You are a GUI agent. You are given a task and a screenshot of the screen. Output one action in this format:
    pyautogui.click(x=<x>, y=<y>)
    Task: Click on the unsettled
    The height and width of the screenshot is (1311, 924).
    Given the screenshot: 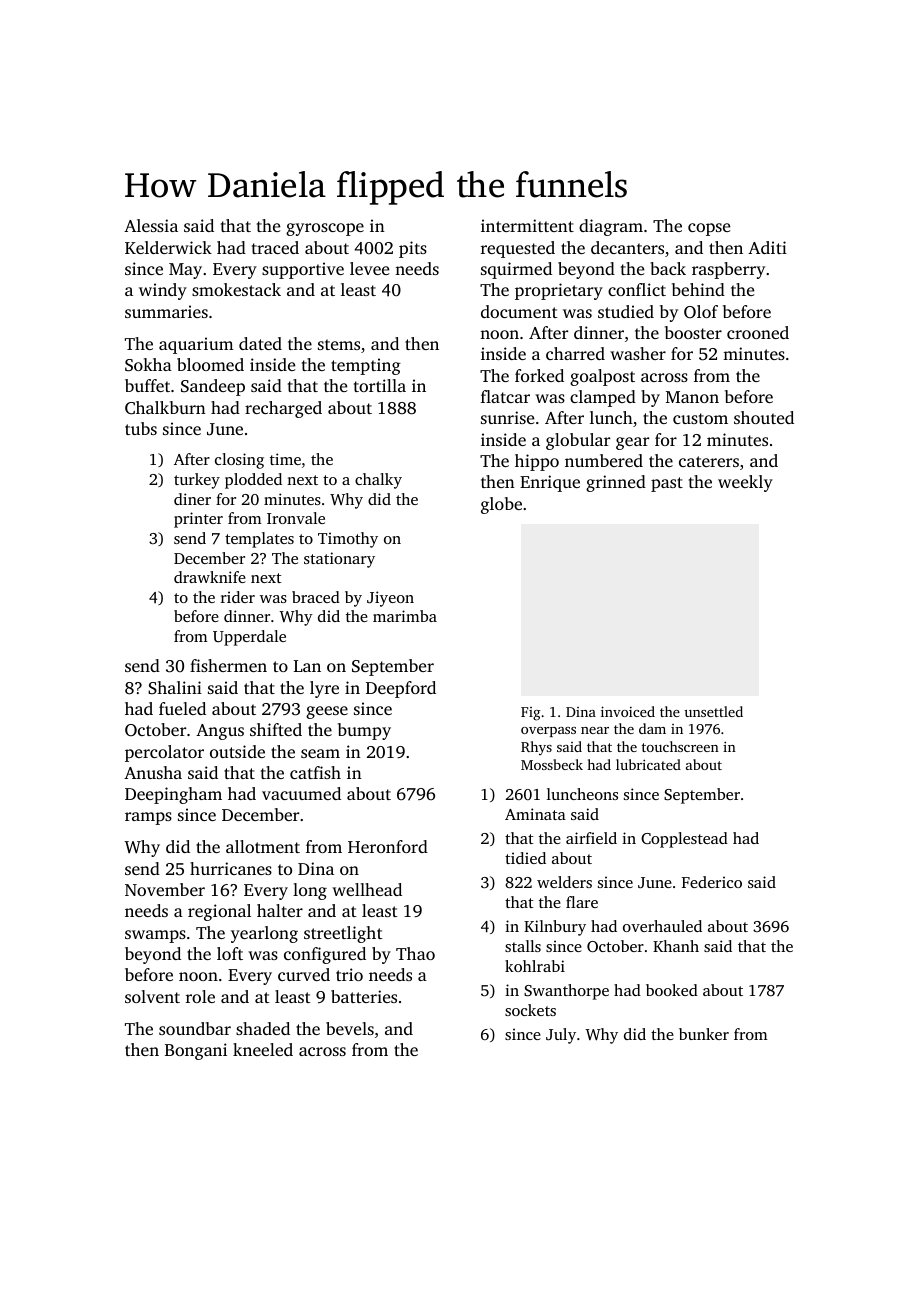 What is the action you would take?
    pyautogui.click(x=713, y=711)
